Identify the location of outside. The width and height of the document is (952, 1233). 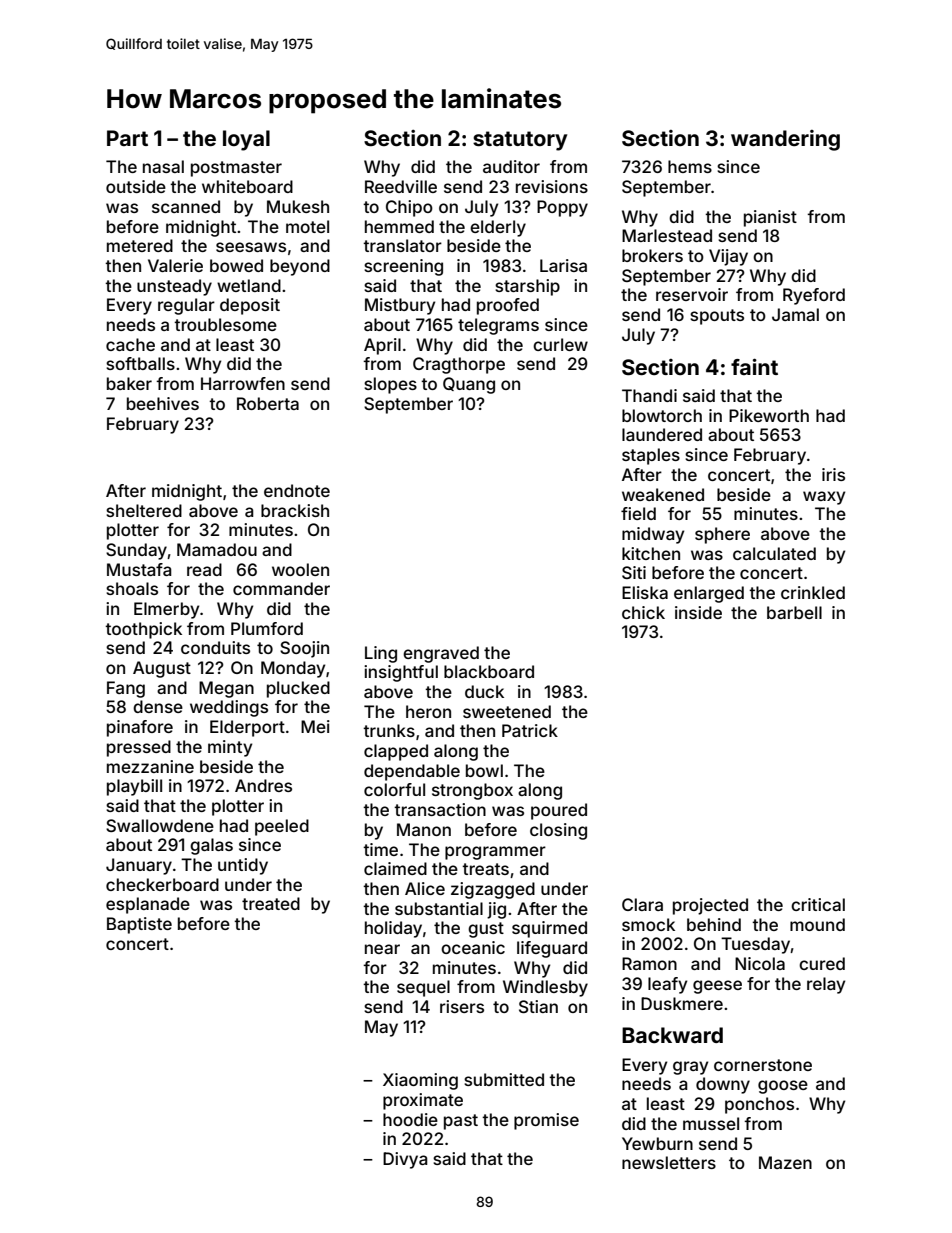
(136, 186).
